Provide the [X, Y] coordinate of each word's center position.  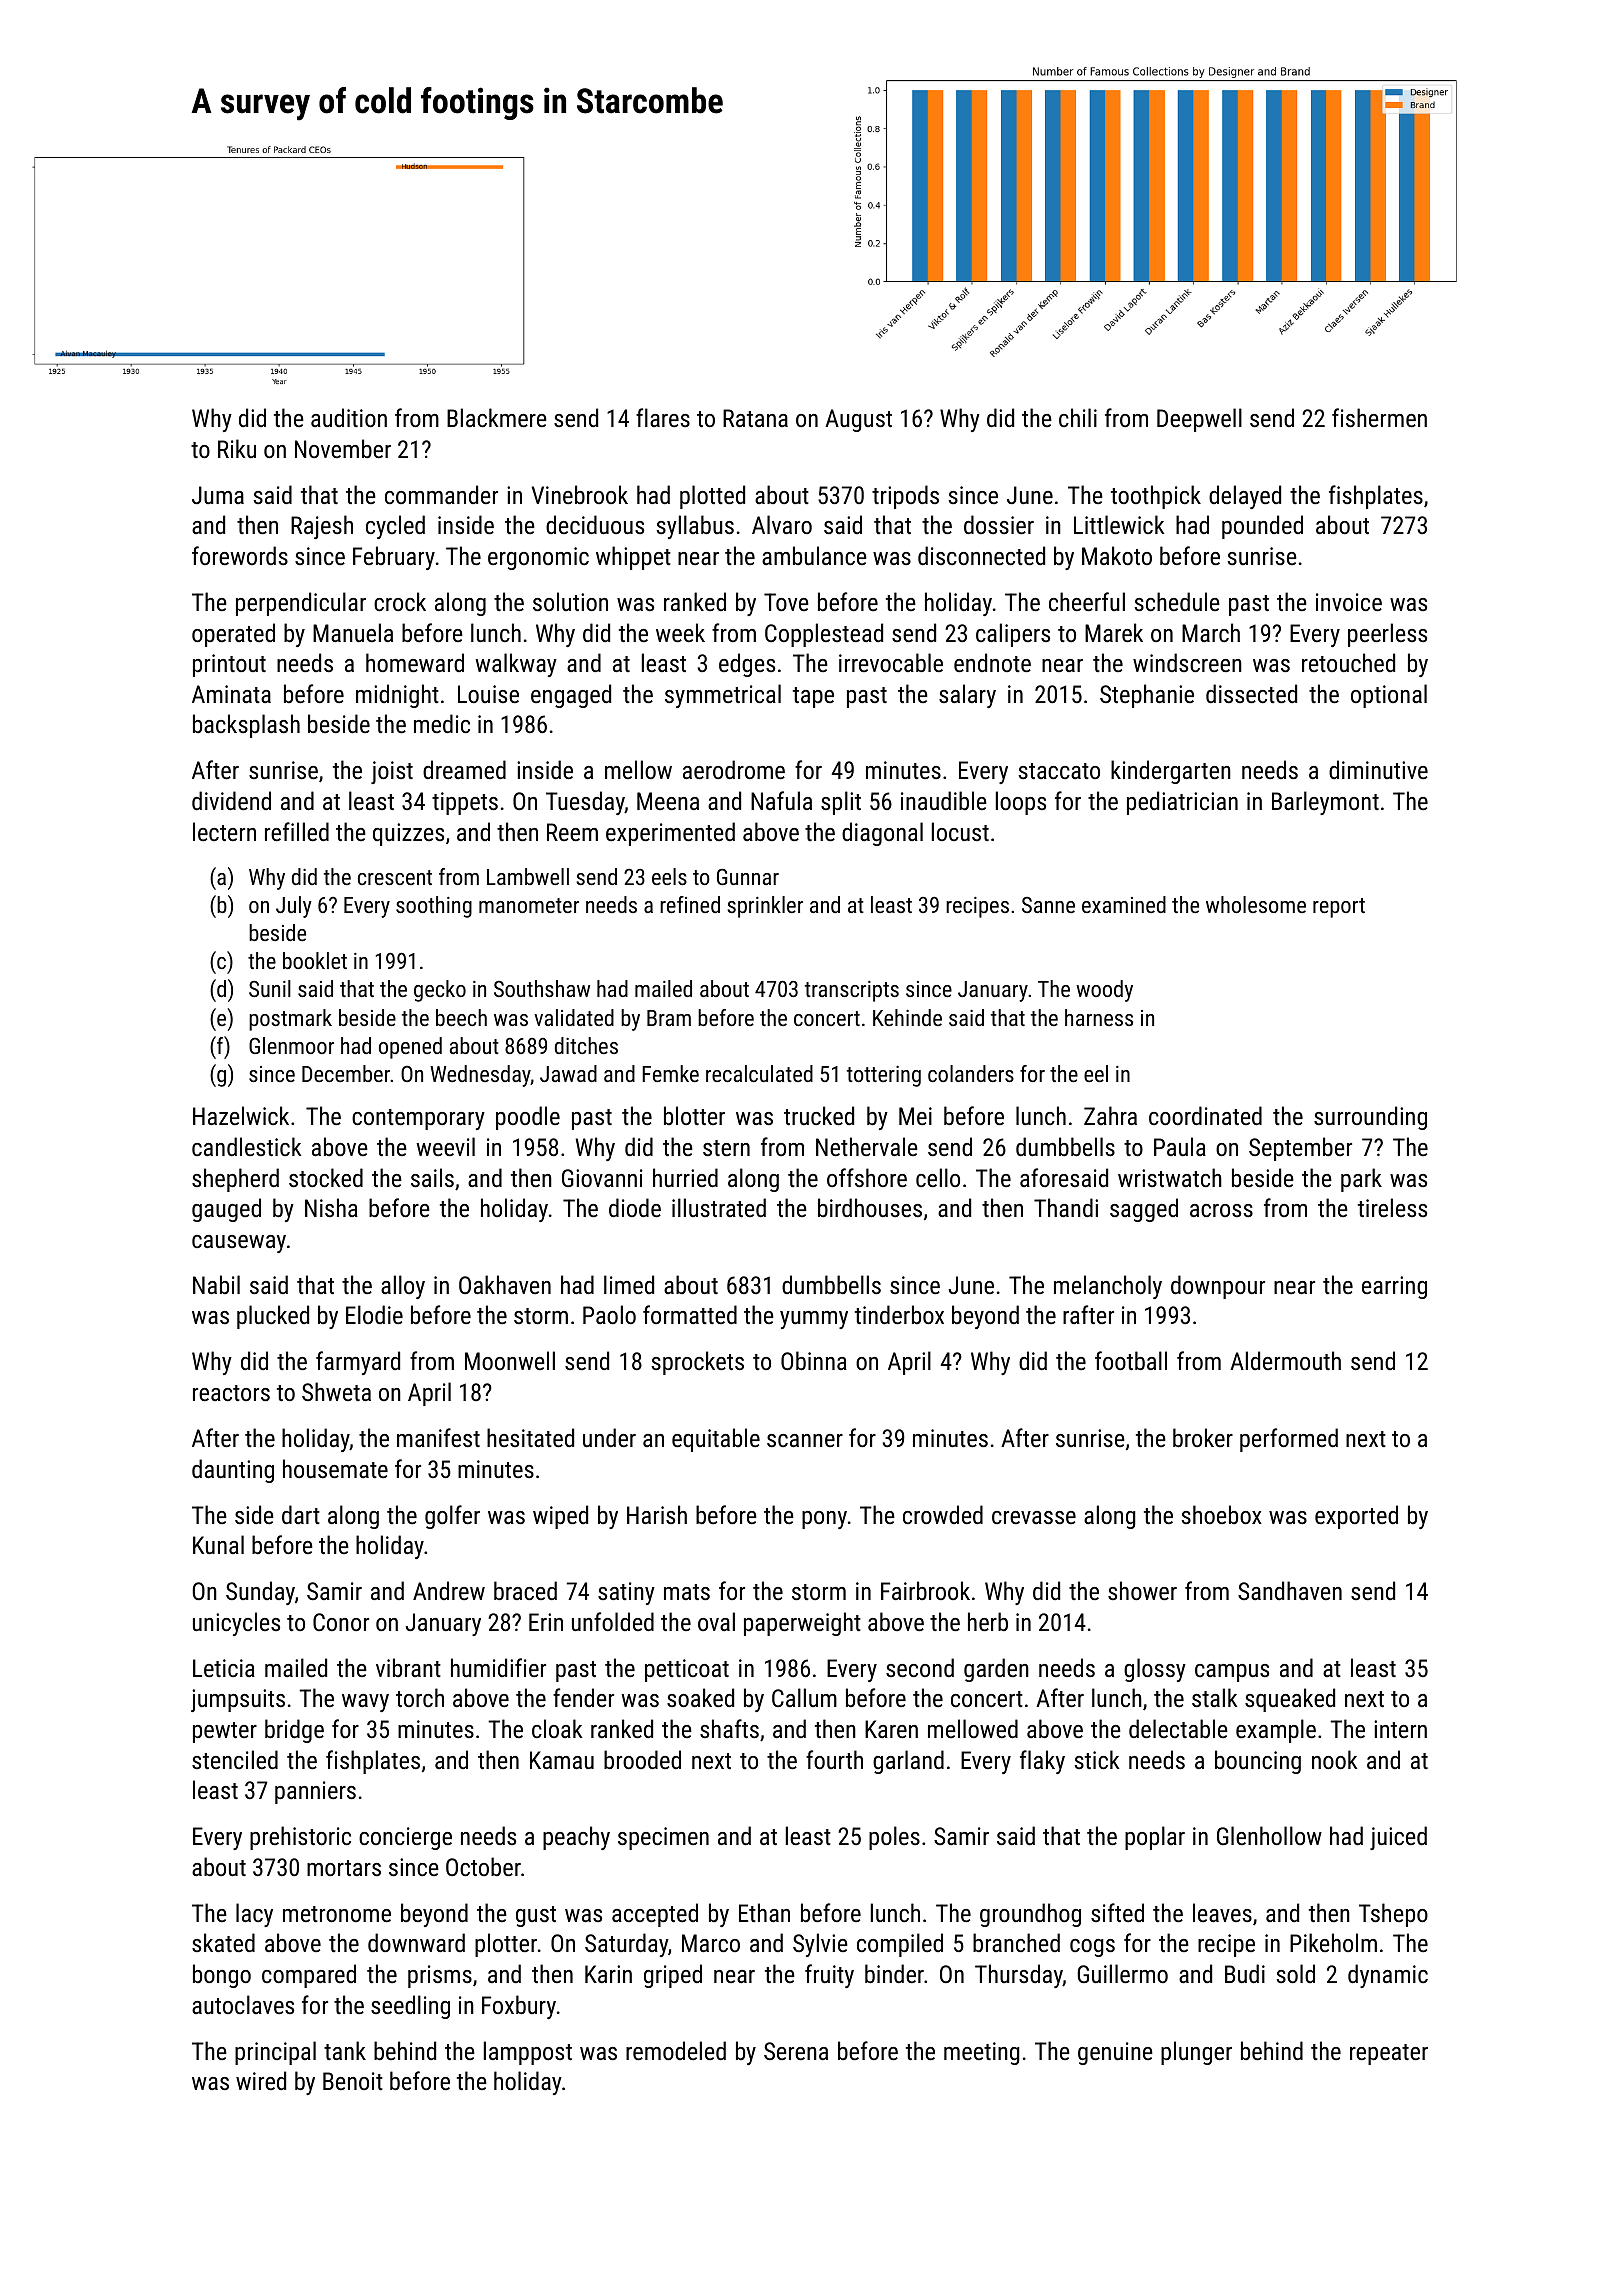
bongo [222, 1976]
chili [1078, 417]
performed [1289, 1440]
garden [996, 1670]
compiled [900, 1945]
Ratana [755, 418]
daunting [233, 1471]
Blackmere [497, 417]
